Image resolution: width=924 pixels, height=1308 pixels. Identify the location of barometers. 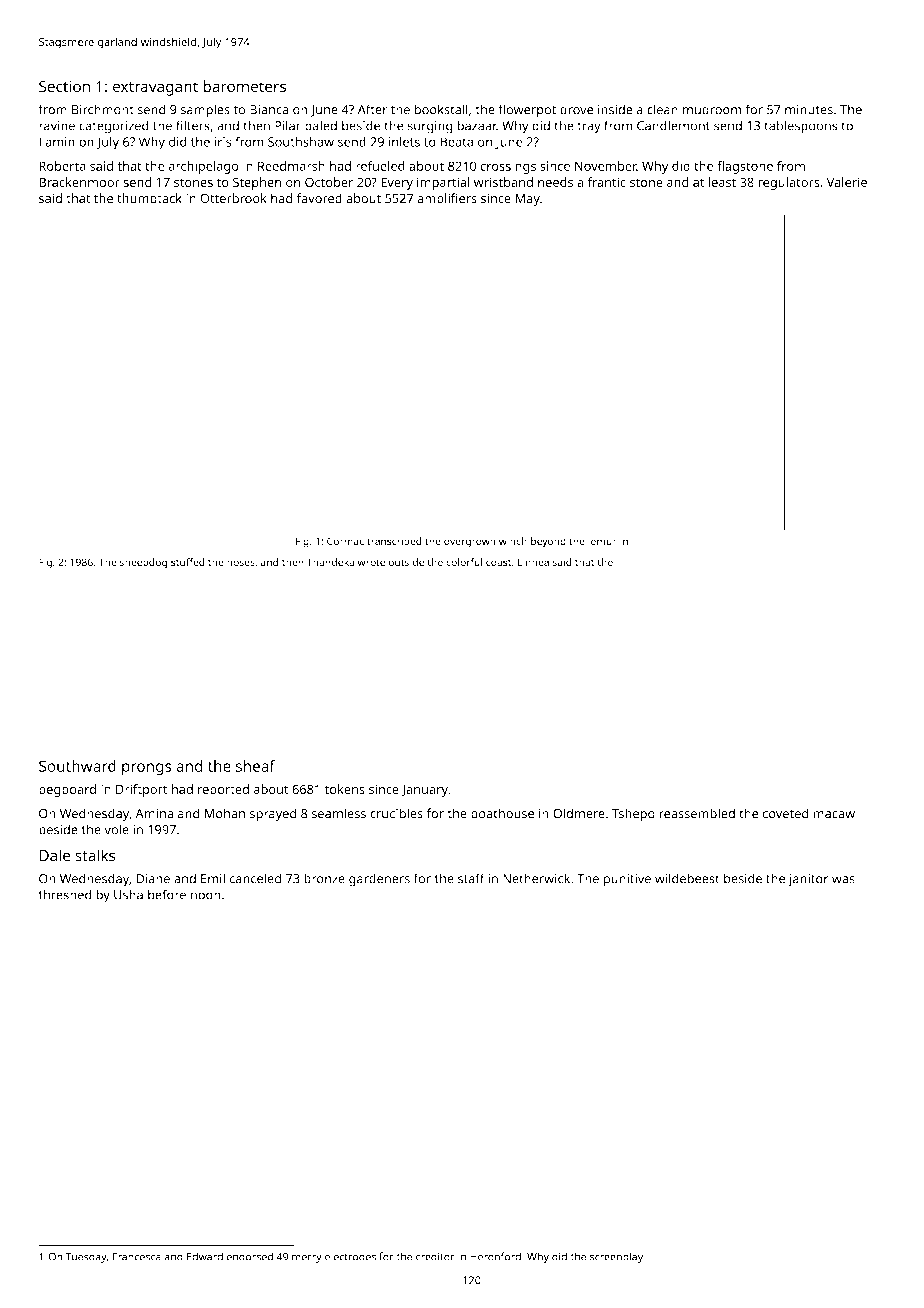
(244, 86).
